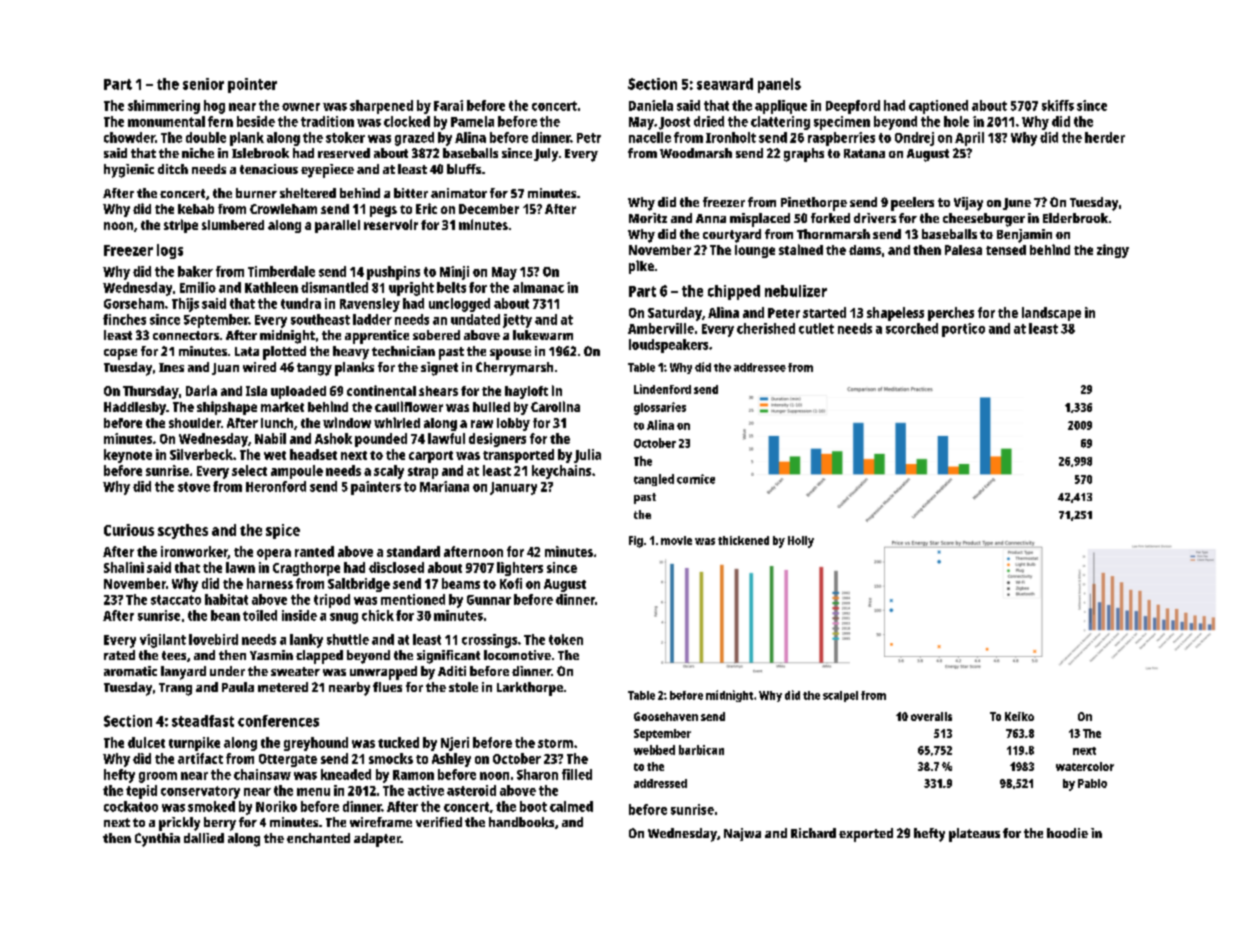 This screenshot has width=1233, height=952. What do you see at coordinates (124, 567) in the screenshot?
I see `Shalini` at bounding box center [124, 567].
